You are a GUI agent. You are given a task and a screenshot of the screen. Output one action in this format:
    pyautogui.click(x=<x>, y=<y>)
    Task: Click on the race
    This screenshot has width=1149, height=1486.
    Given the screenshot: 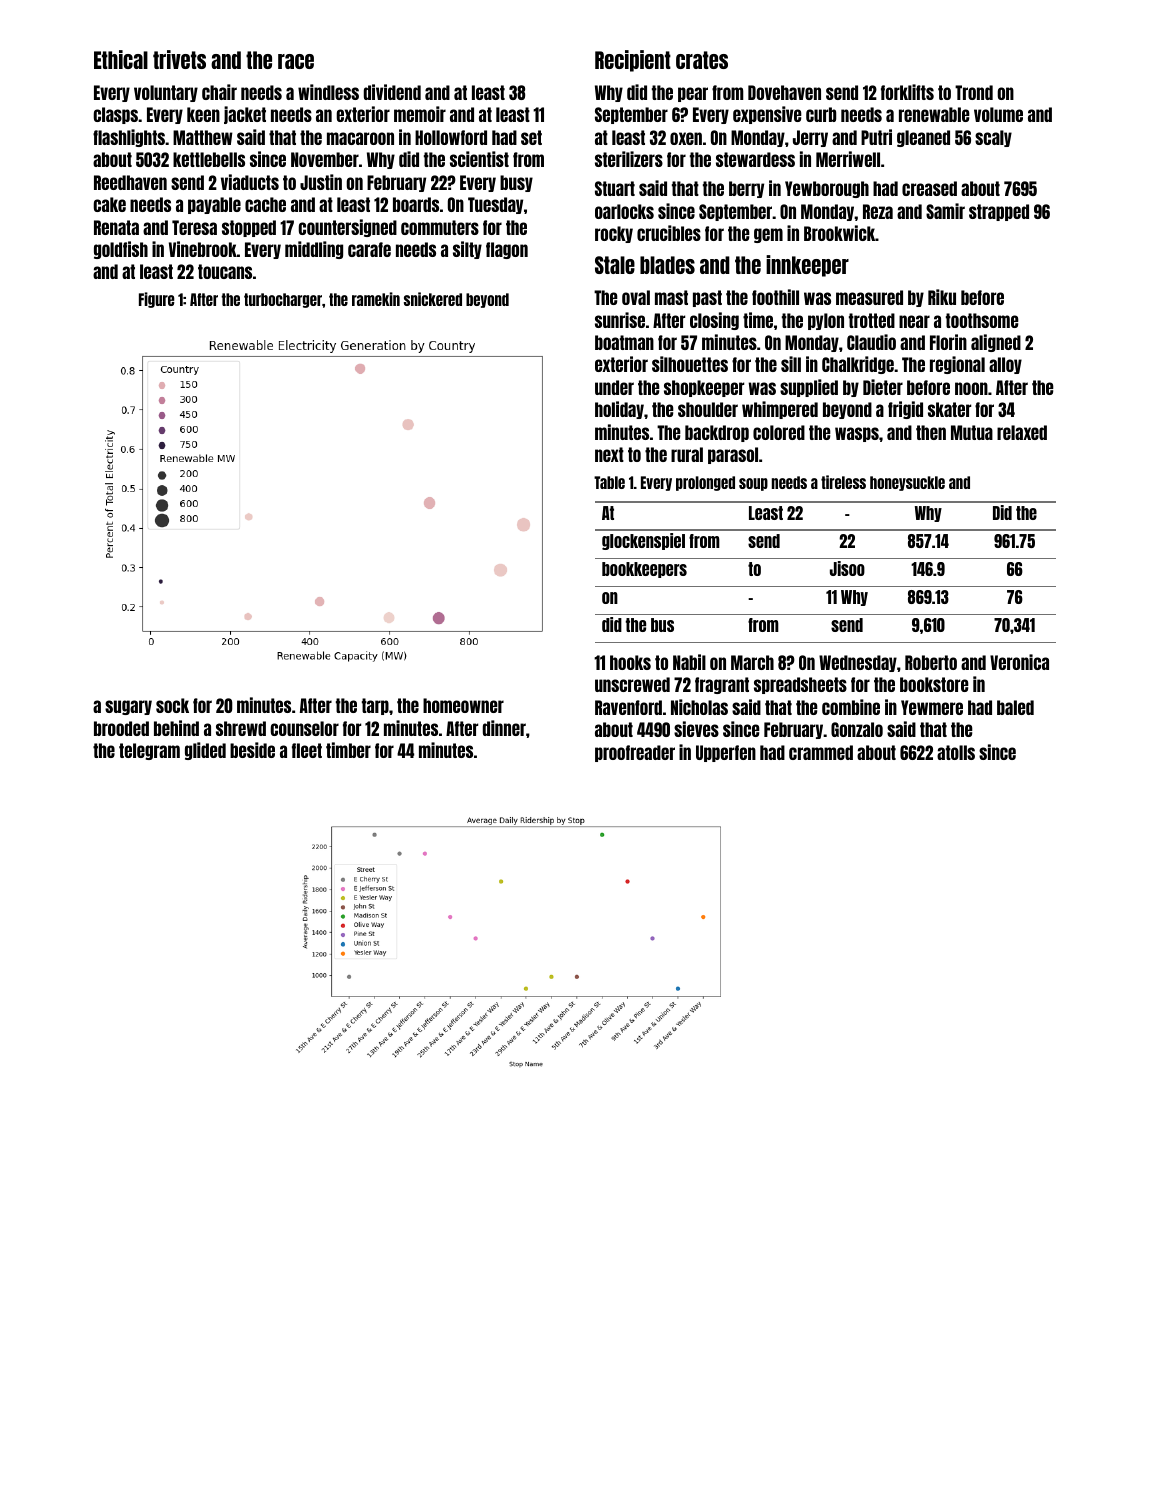 What is the action you would take?
    pyautogui.click(x=296, y=61)
